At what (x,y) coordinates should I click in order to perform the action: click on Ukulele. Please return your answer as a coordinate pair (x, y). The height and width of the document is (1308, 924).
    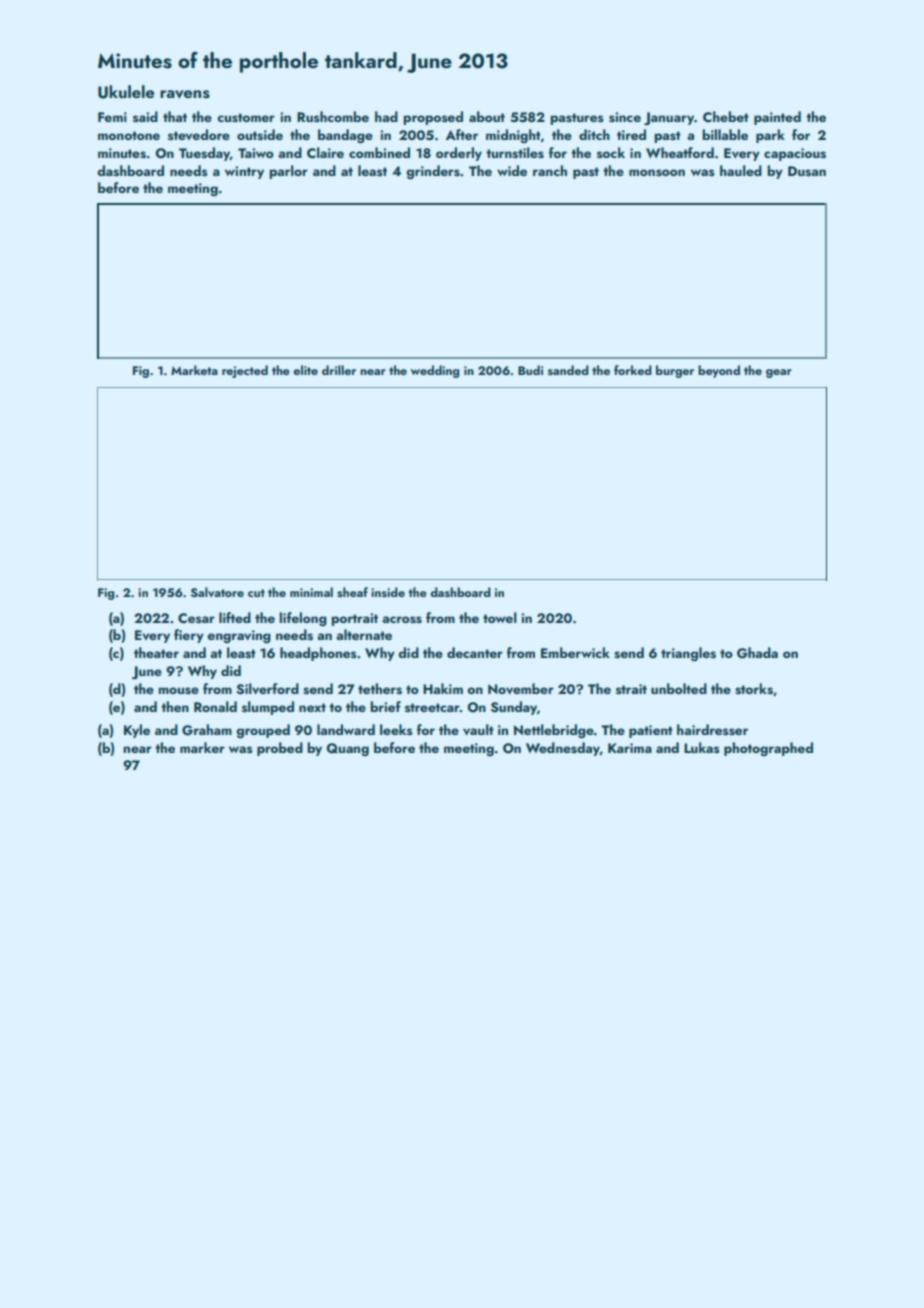
    Looking at the image, I should click on (126, 92).
